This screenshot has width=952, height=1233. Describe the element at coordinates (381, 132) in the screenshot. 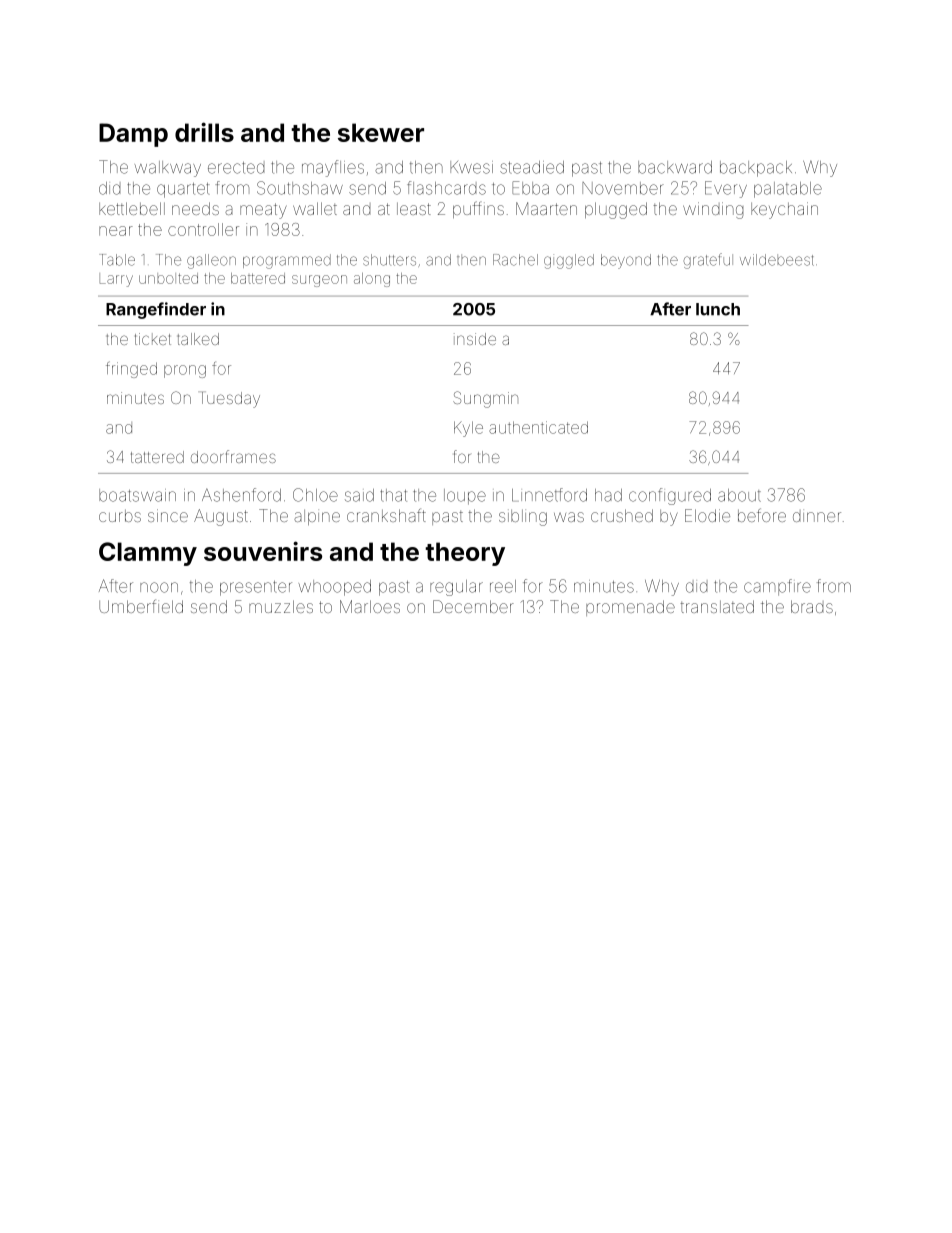

I see `skewer` at that location.
